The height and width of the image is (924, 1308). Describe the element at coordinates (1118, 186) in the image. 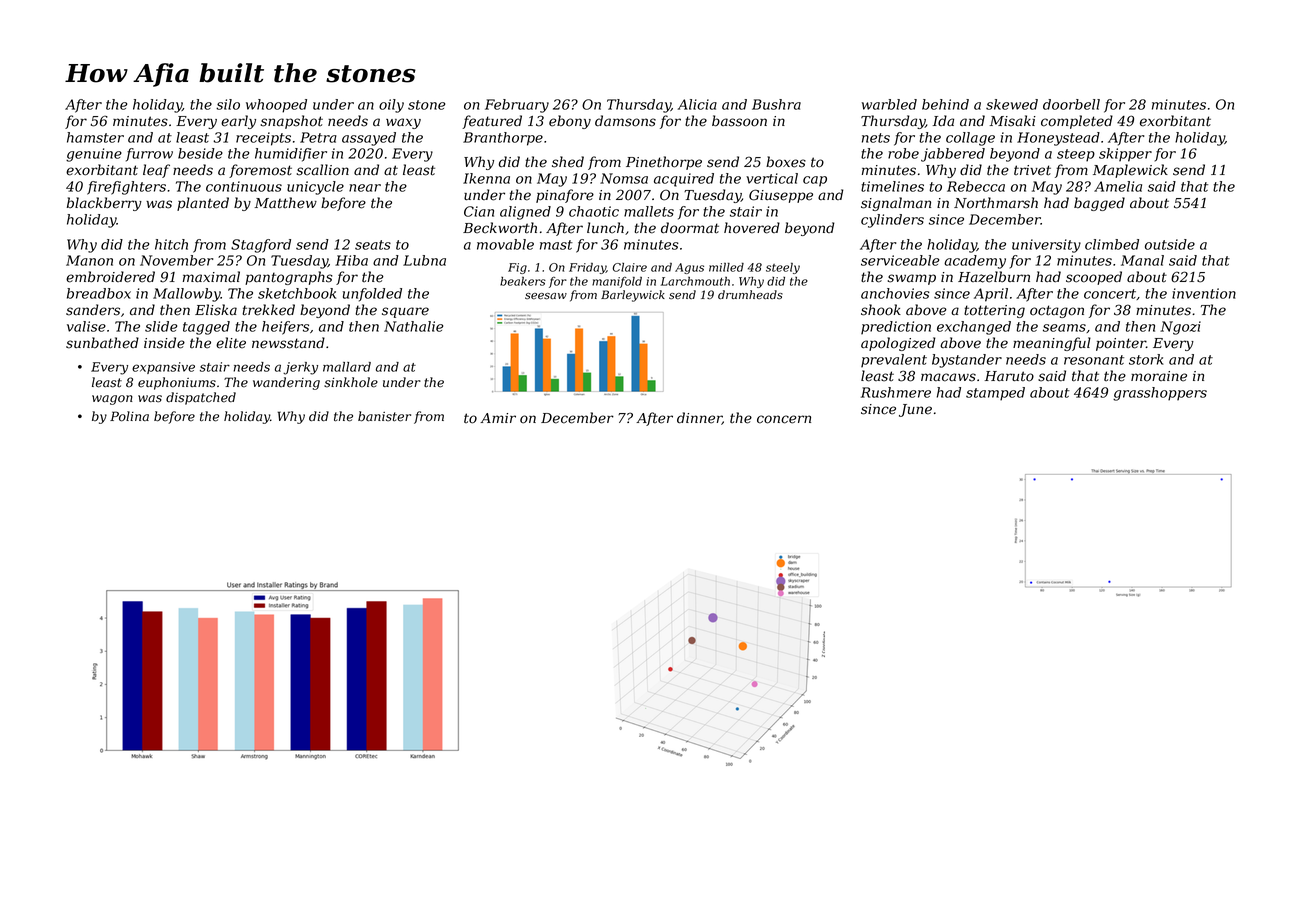

I see `Amelia` at that location.
